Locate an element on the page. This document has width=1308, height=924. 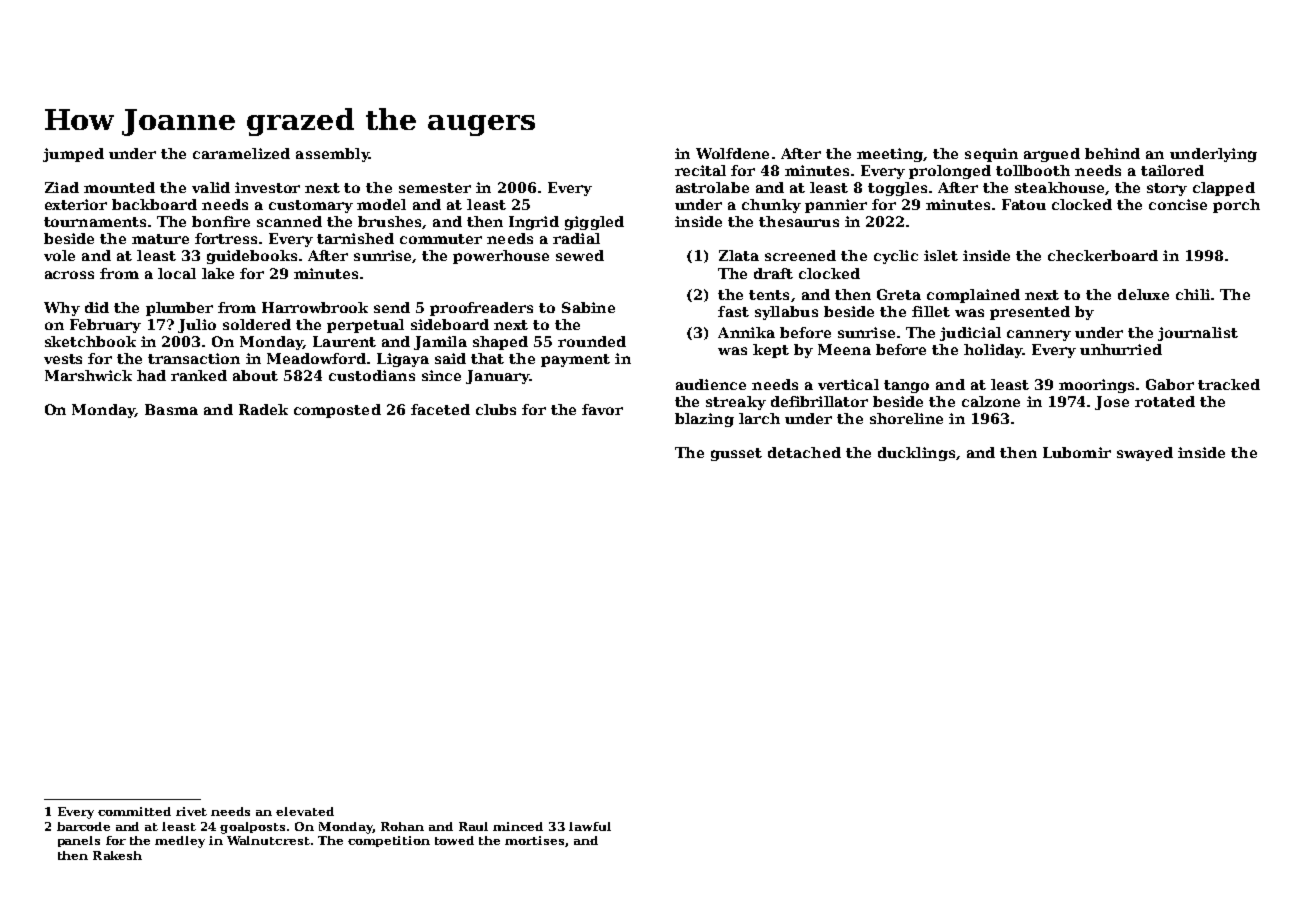
scanned is located at coordinates (289, 221).
